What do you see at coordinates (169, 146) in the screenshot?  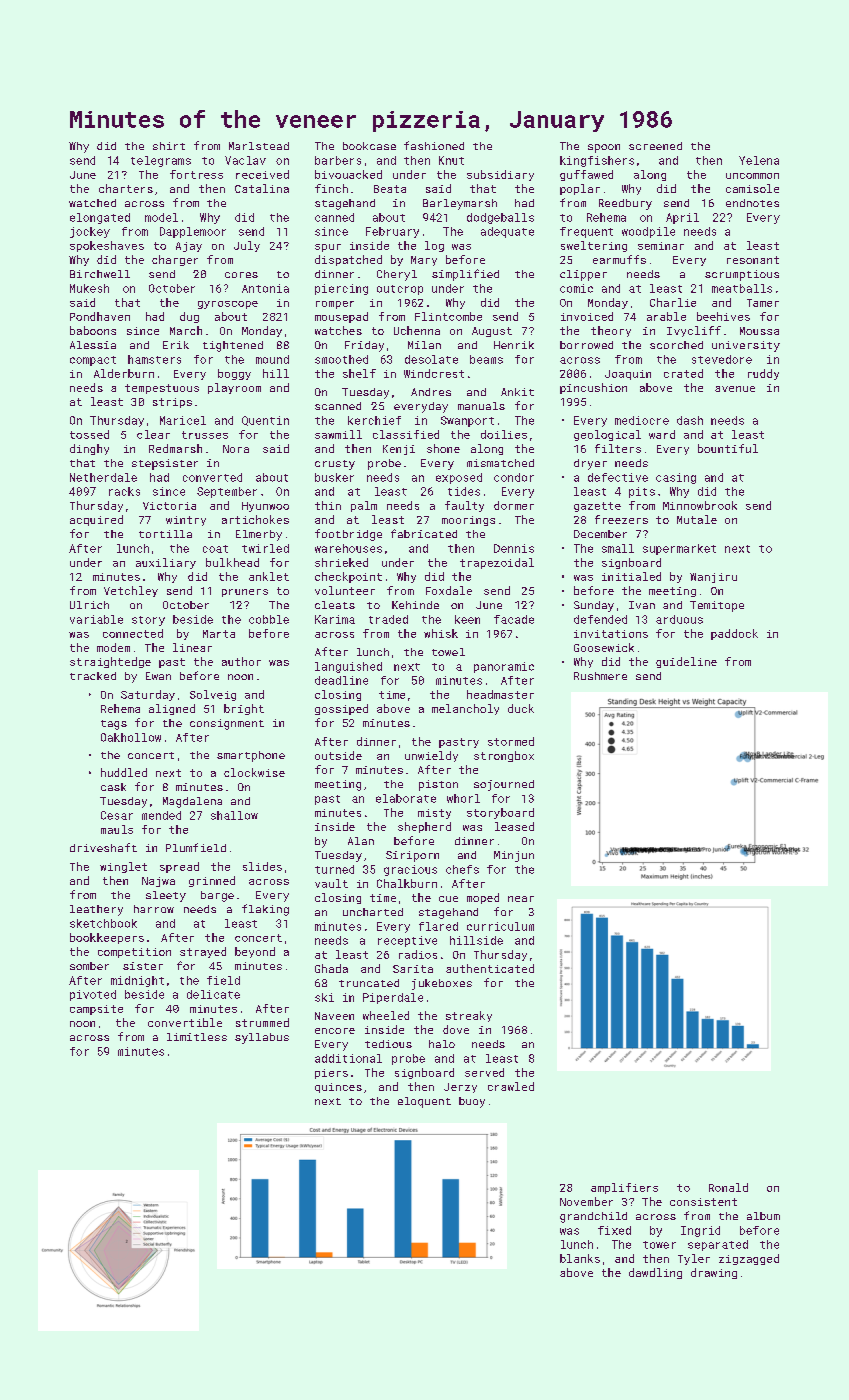 I see `shirt` at bounding box center [169, 146].
